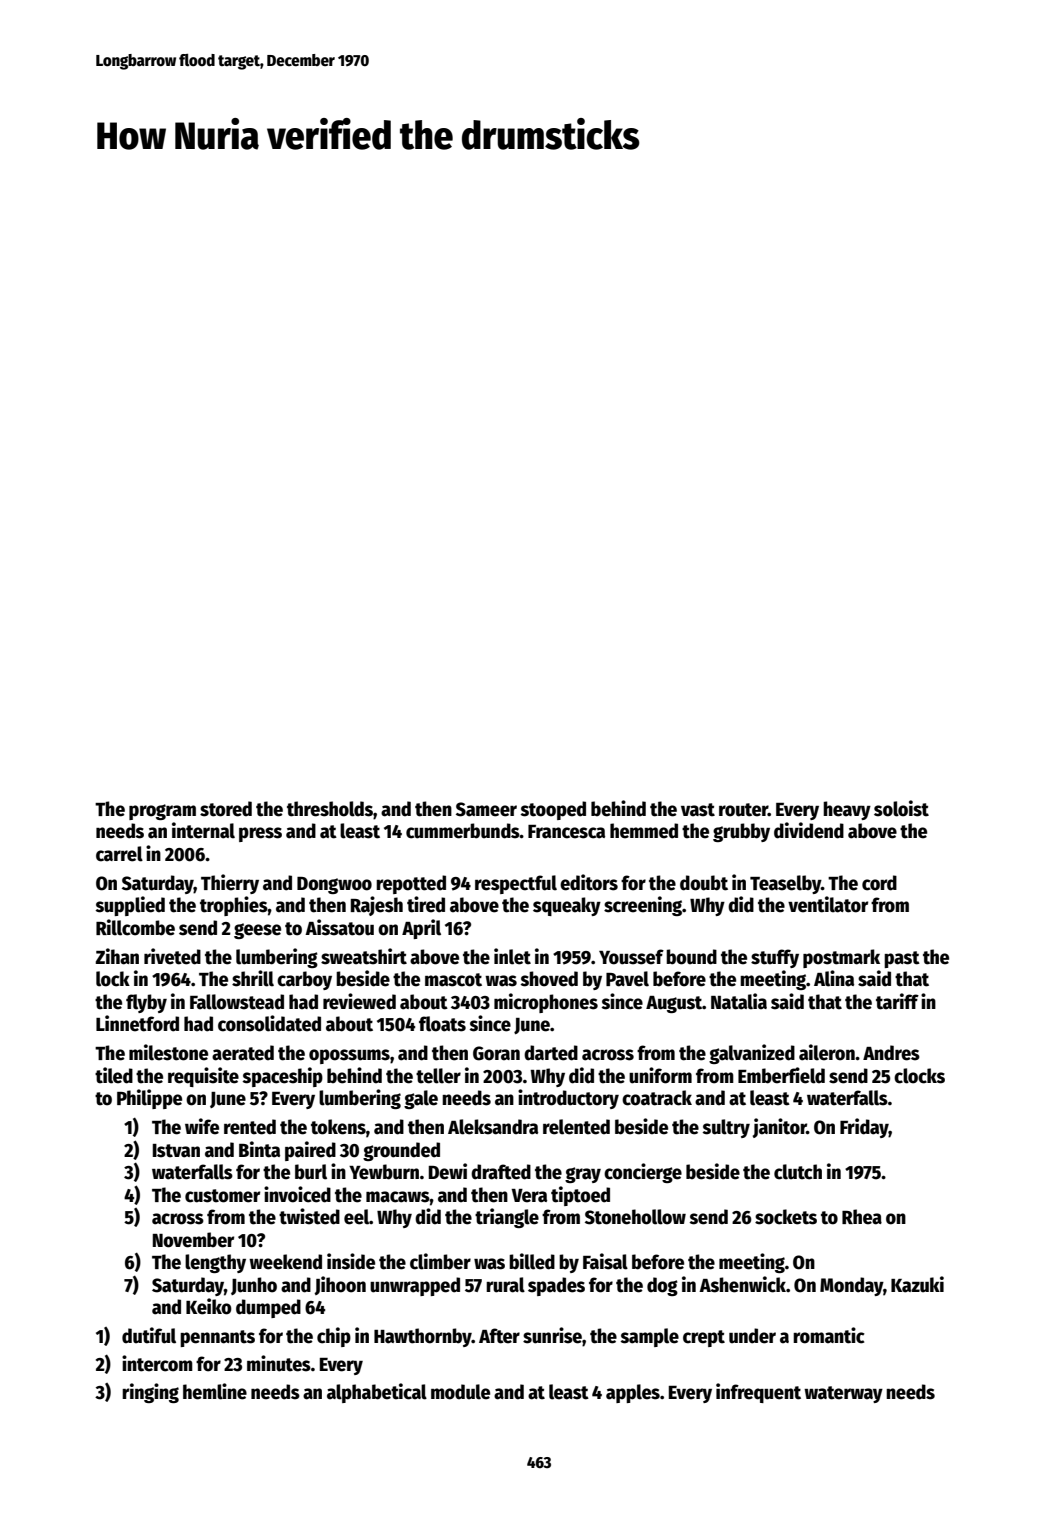 Image resolution: width=1054 pixels, height=1527 pixels. What do you see at coordinates (259, 1149) in the screenshot?
I see `Binta` at bounding box center [259, 1149].
